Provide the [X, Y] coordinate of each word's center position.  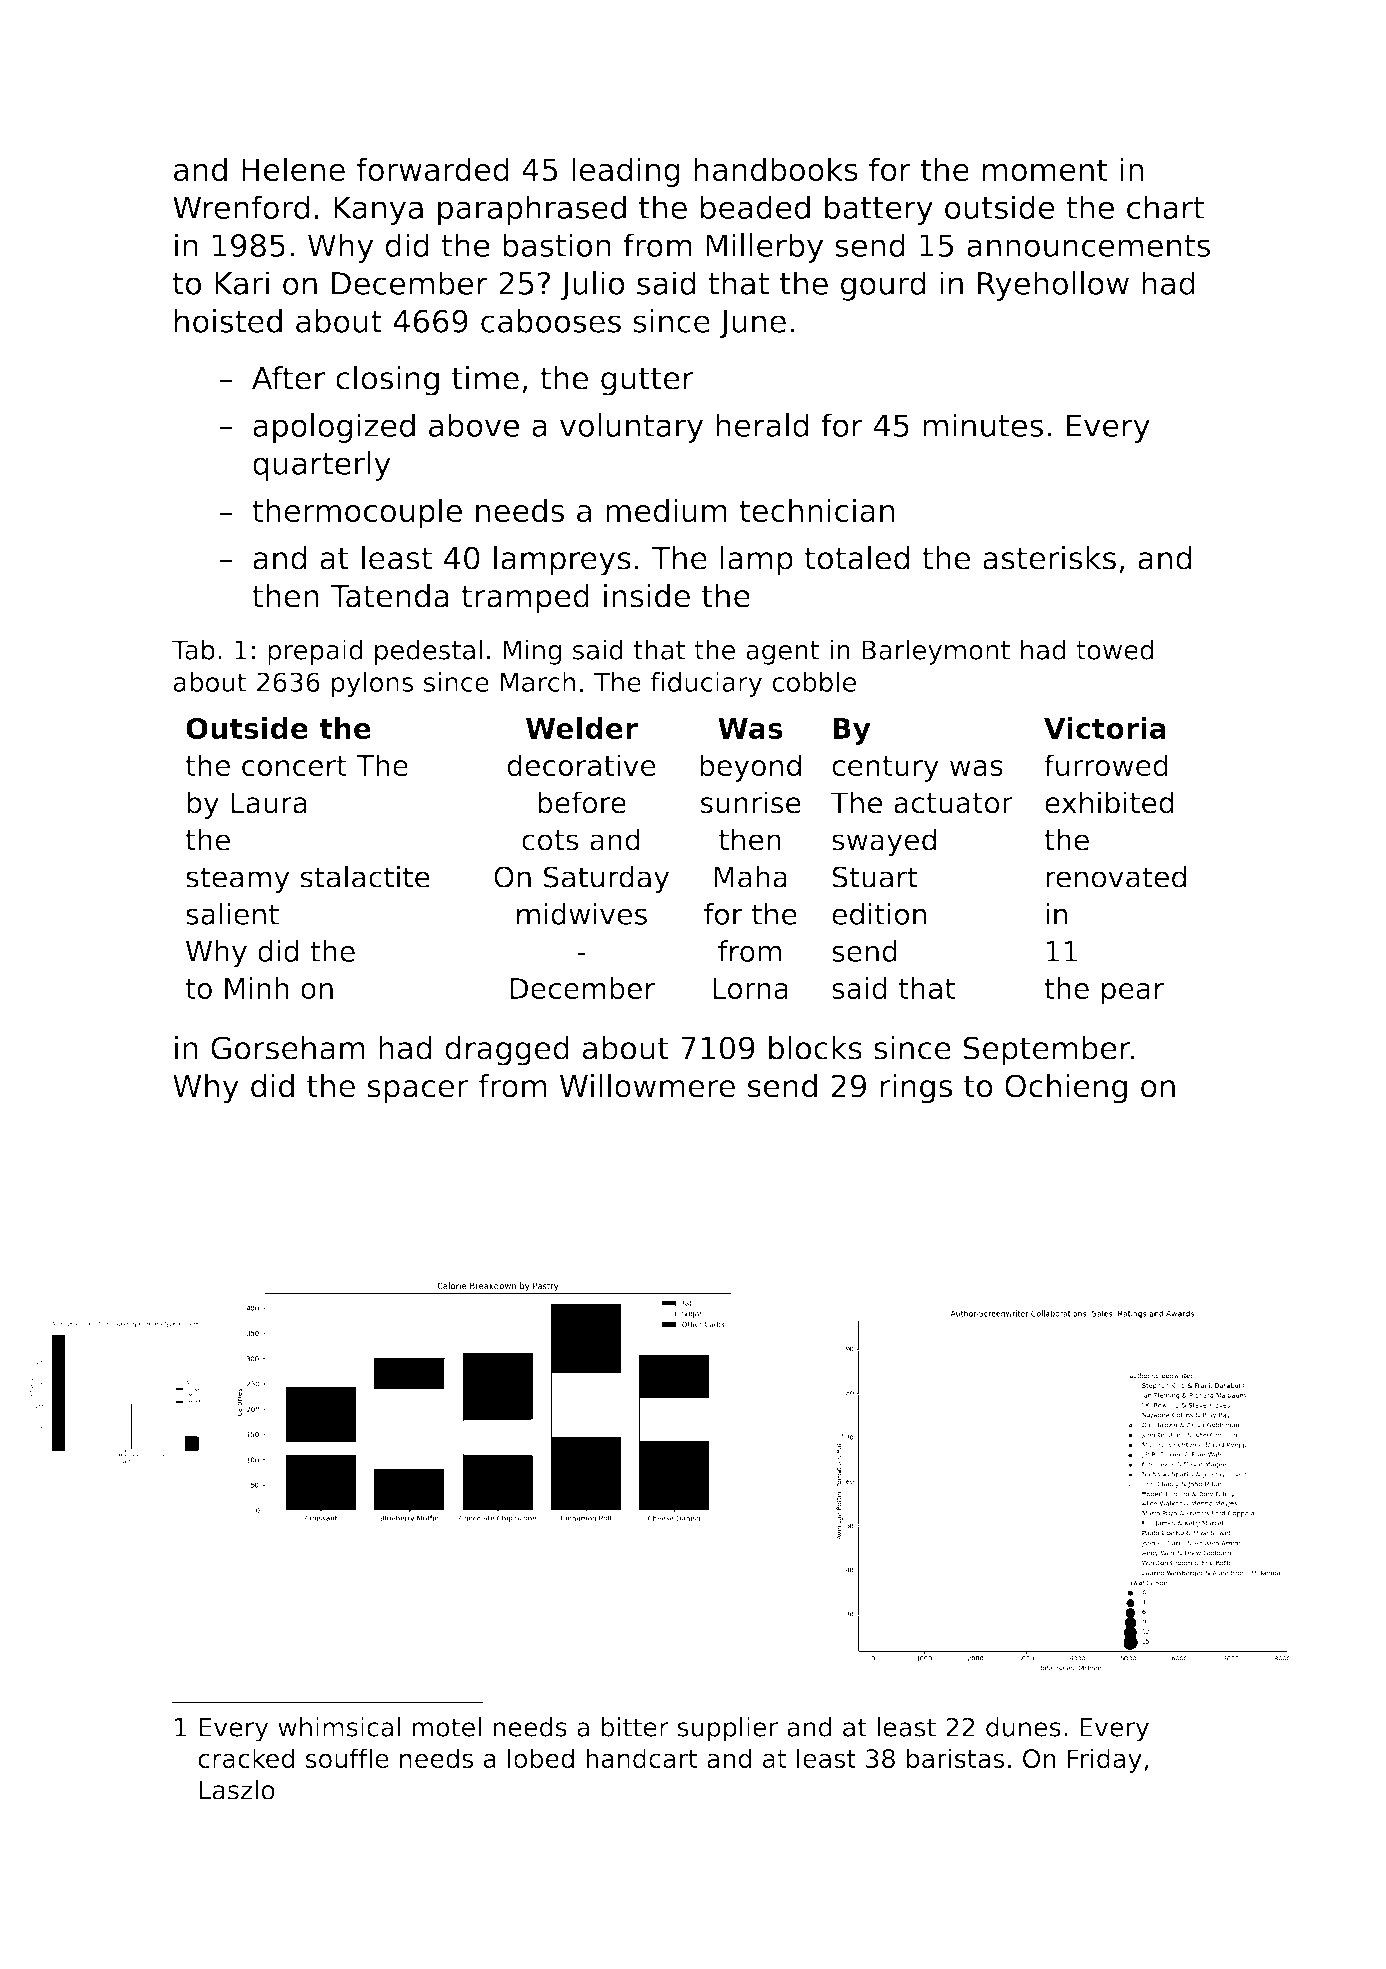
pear [1133, 994]
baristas [956, 1758]
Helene [293, 169]
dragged [507, 1051]
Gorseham [288, 1048]
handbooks [776, 169]
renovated [1116, 877]
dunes [1023, 1727]
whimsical [339, 1727]
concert [294, 766]
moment [1045, 170]
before [582, 802]
